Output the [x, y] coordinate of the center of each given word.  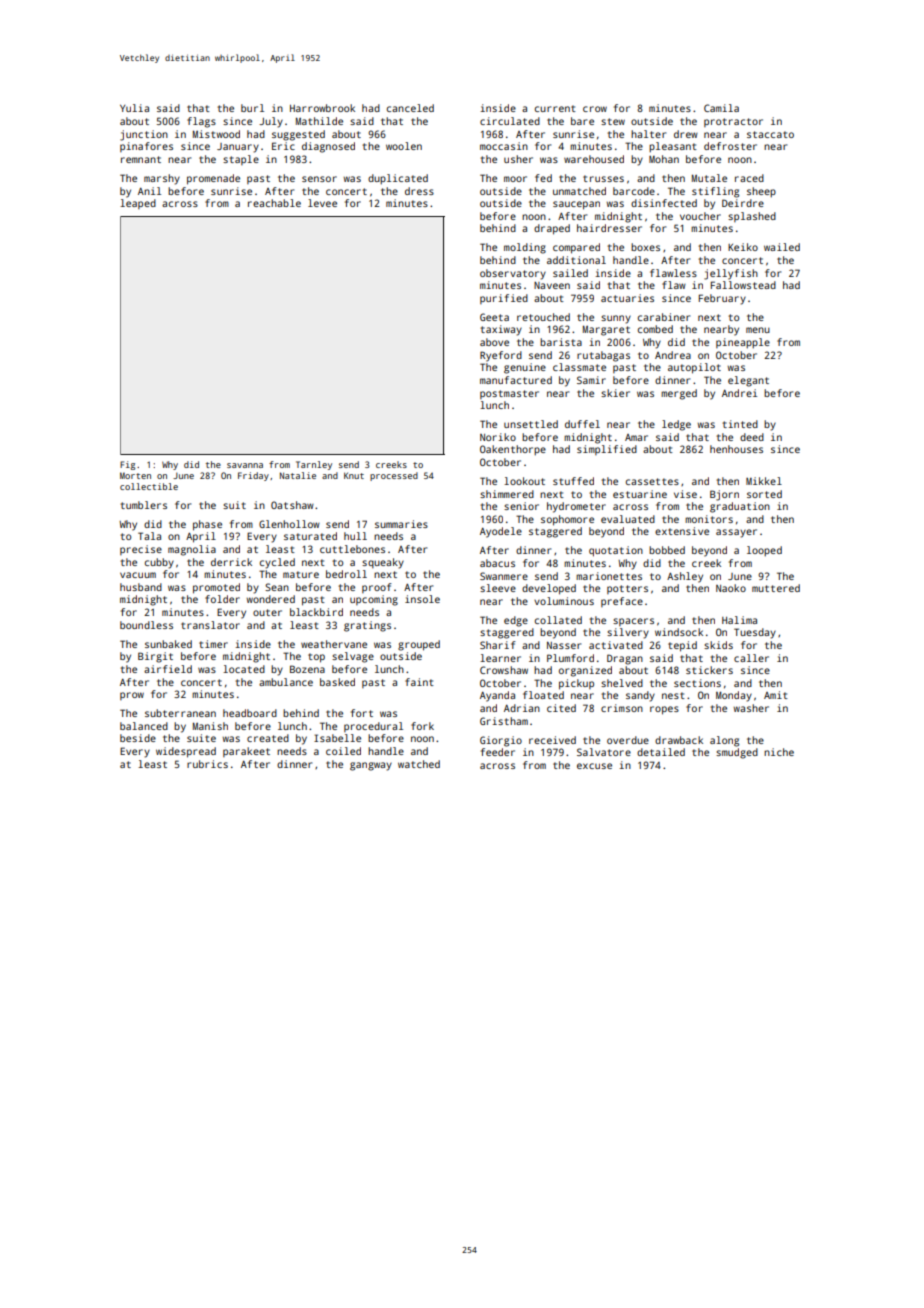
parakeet [246, 752]
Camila [721, 108]
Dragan [625, 659]
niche [779, 752]
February [722, 299]
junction [144, 135]
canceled [410, 108]
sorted [764, 494]
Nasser [564, 645]
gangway [371, 766]
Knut [354, 475]
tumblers [144, 505]
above [494, 342]
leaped [138, 204]
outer [267, 612]
